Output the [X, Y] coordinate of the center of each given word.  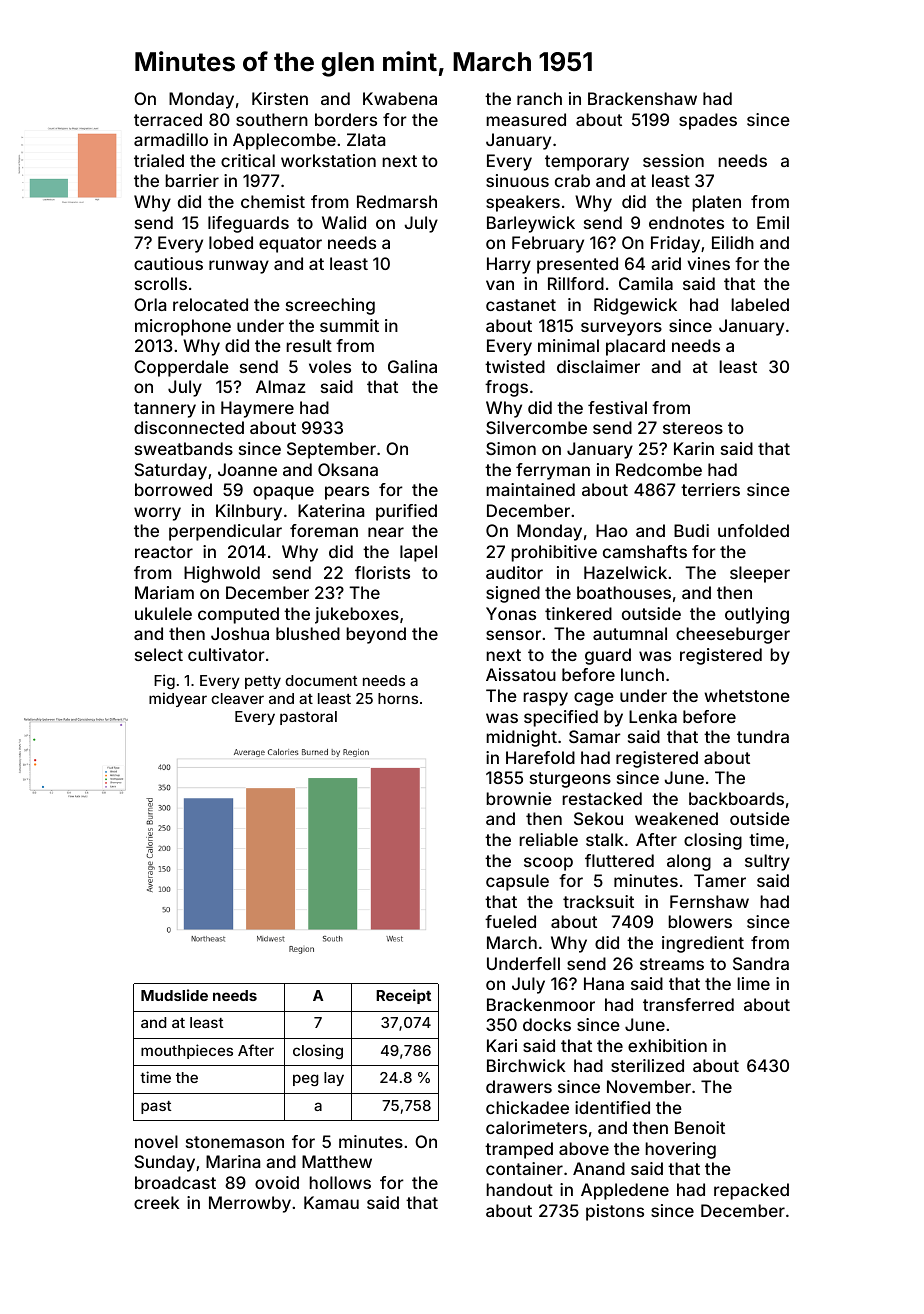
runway [239, 267]
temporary [587, 163]
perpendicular [225, 532]
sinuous [517, 180]
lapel [418, 553]
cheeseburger [733, 635]
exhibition [667, 1045]
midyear [178, 699]
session [673, 160]
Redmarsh [397, 201]
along [689, 862]
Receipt [403, 996]
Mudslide [174, 995]
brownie [519, 798]
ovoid [277, 1182]
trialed [159, 160]
